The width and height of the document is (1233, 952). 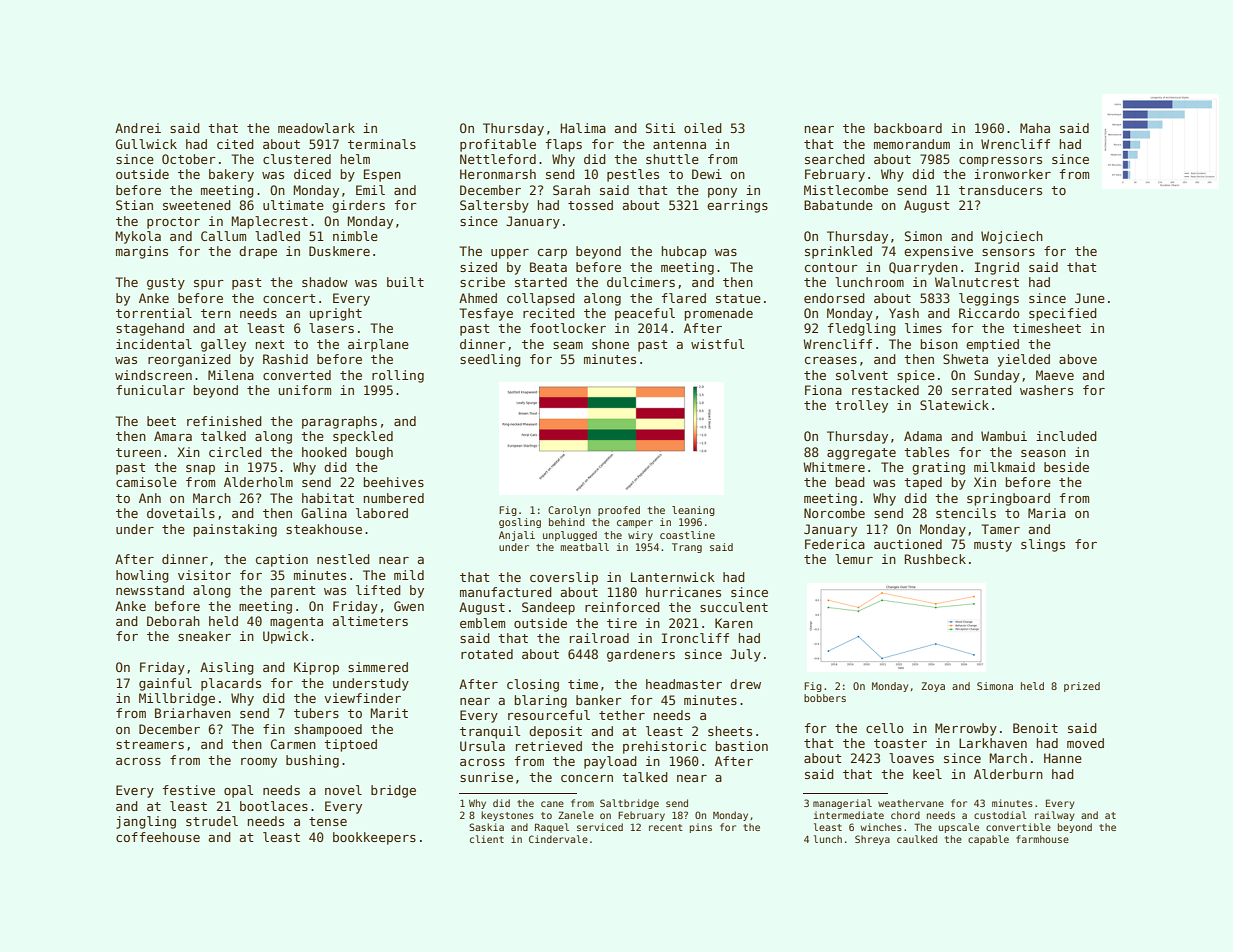 I want to click on concert, so click(x=289, y=298).
